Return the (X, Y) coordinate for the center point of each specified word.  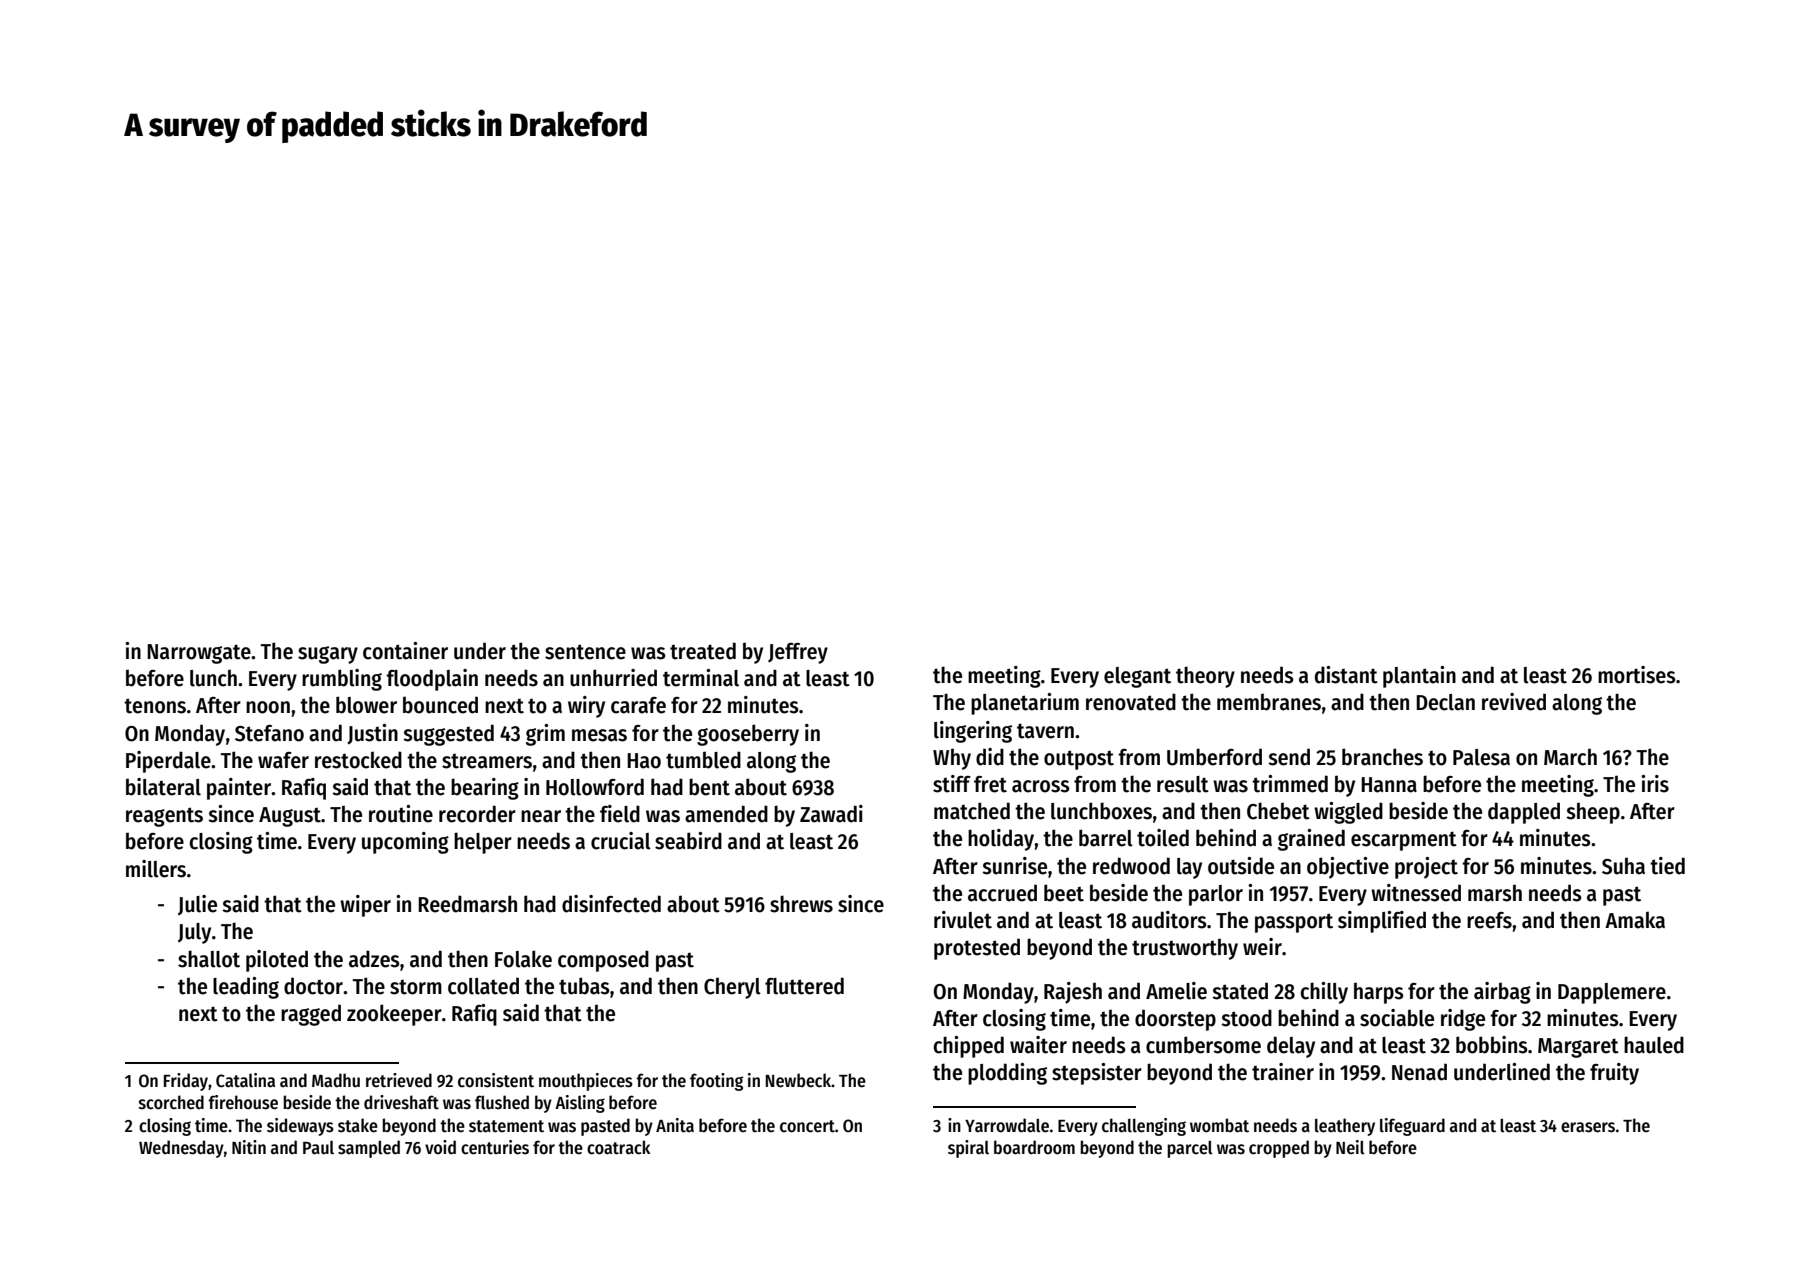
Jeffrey (798, 653)
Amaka (1635, 920)
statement (506, 1126)
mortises (1637, 675)
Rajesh (1073, 993)
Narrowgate (199, 654)
